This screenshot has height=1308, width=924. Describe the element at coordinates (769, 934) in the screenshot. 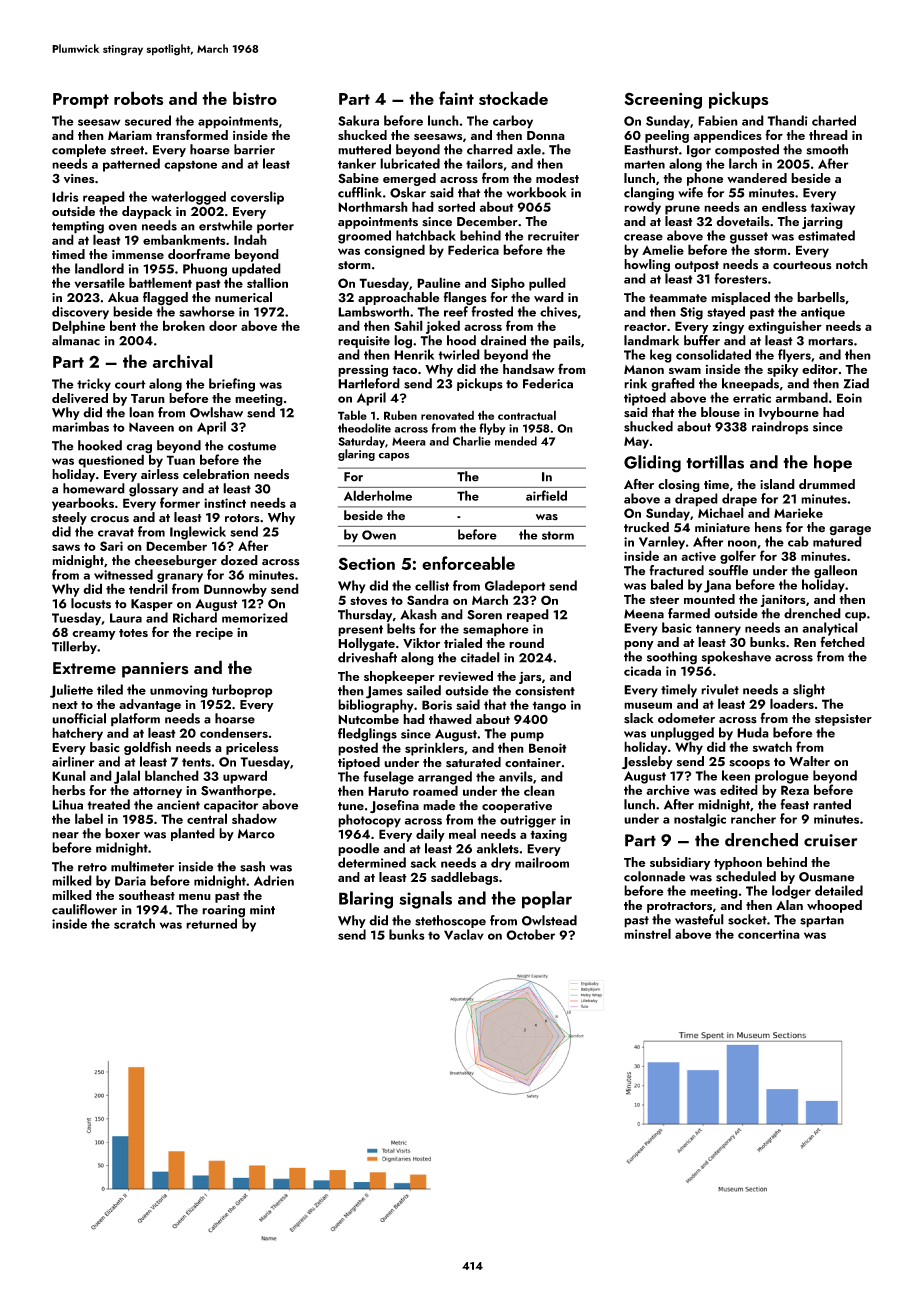

I see `concertina` at that location.
